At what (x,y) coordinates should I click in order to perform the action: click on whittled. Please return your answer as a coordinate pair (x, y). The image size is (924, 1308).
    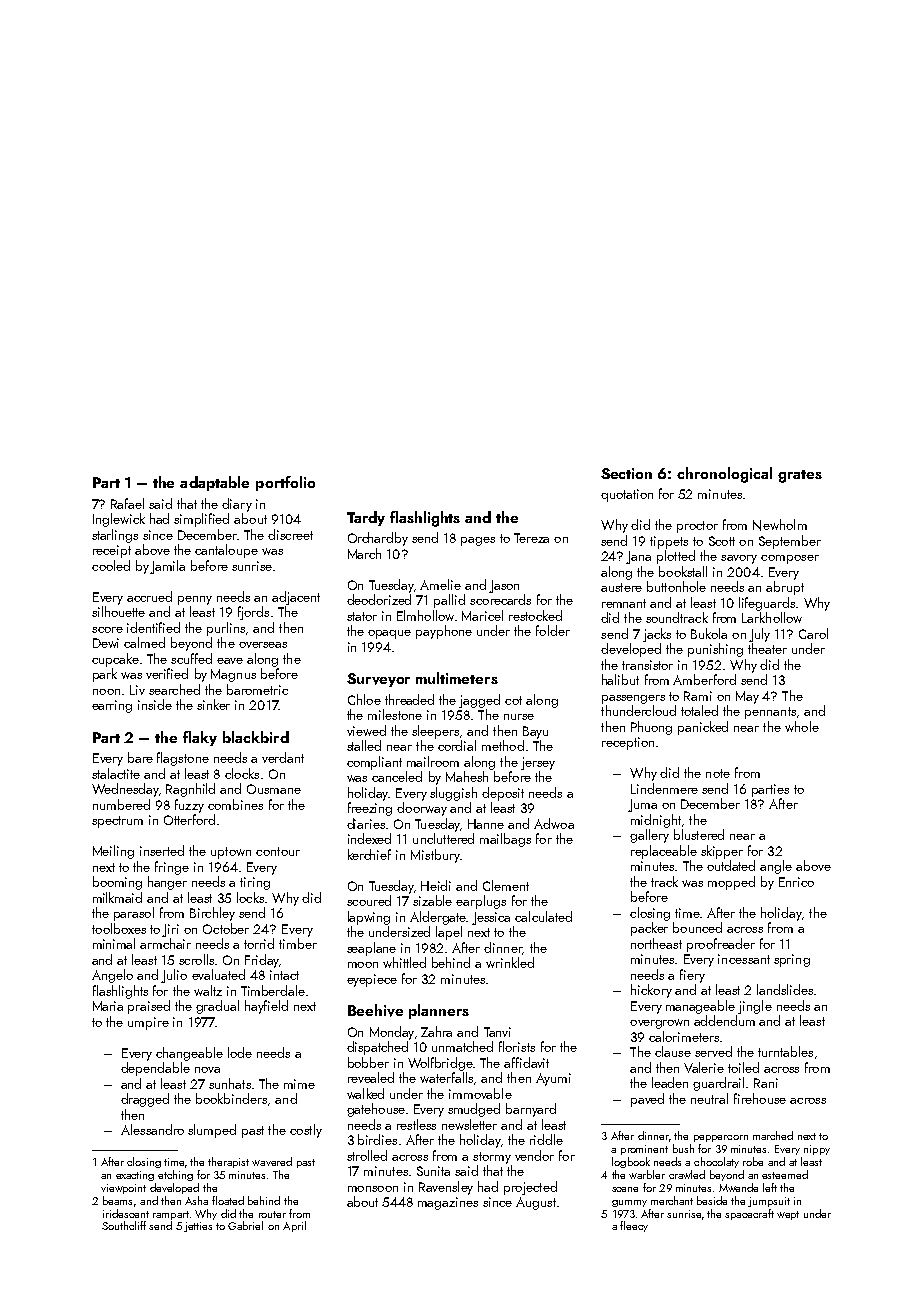
    Looking at the image, I should click on (404, 962).
